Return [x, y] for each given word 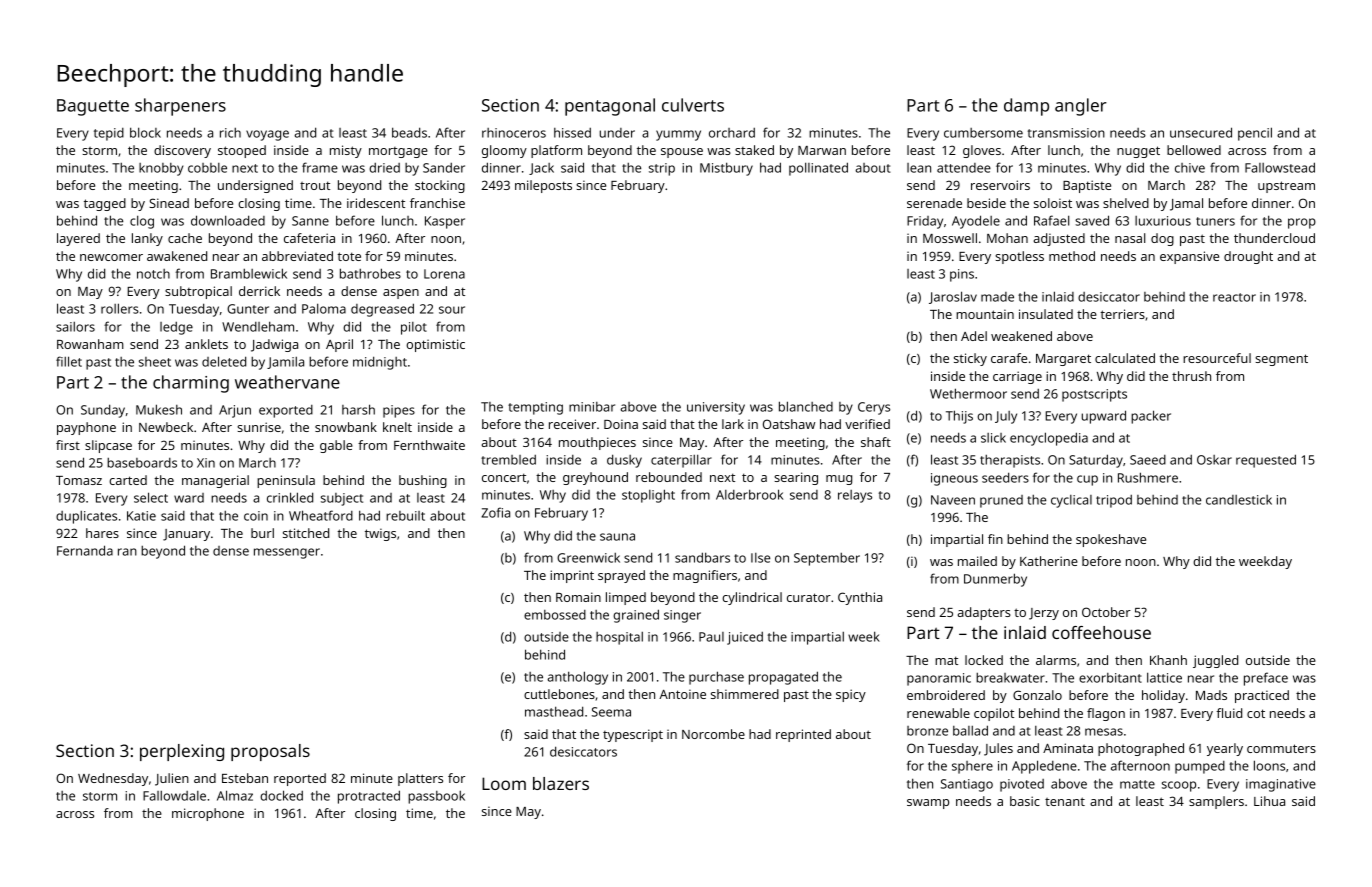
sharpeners [180, 107]
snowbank [346, 427]
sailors [75, 327]
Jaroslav [953, 297]
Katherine [1049, 561]
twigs [380, 534]
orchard [732, 133]
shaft [876, 442]
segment [1281, 360]
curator [809, 597]
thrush [1191, 376]
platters [420, 779]
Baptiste [1087, 186]
